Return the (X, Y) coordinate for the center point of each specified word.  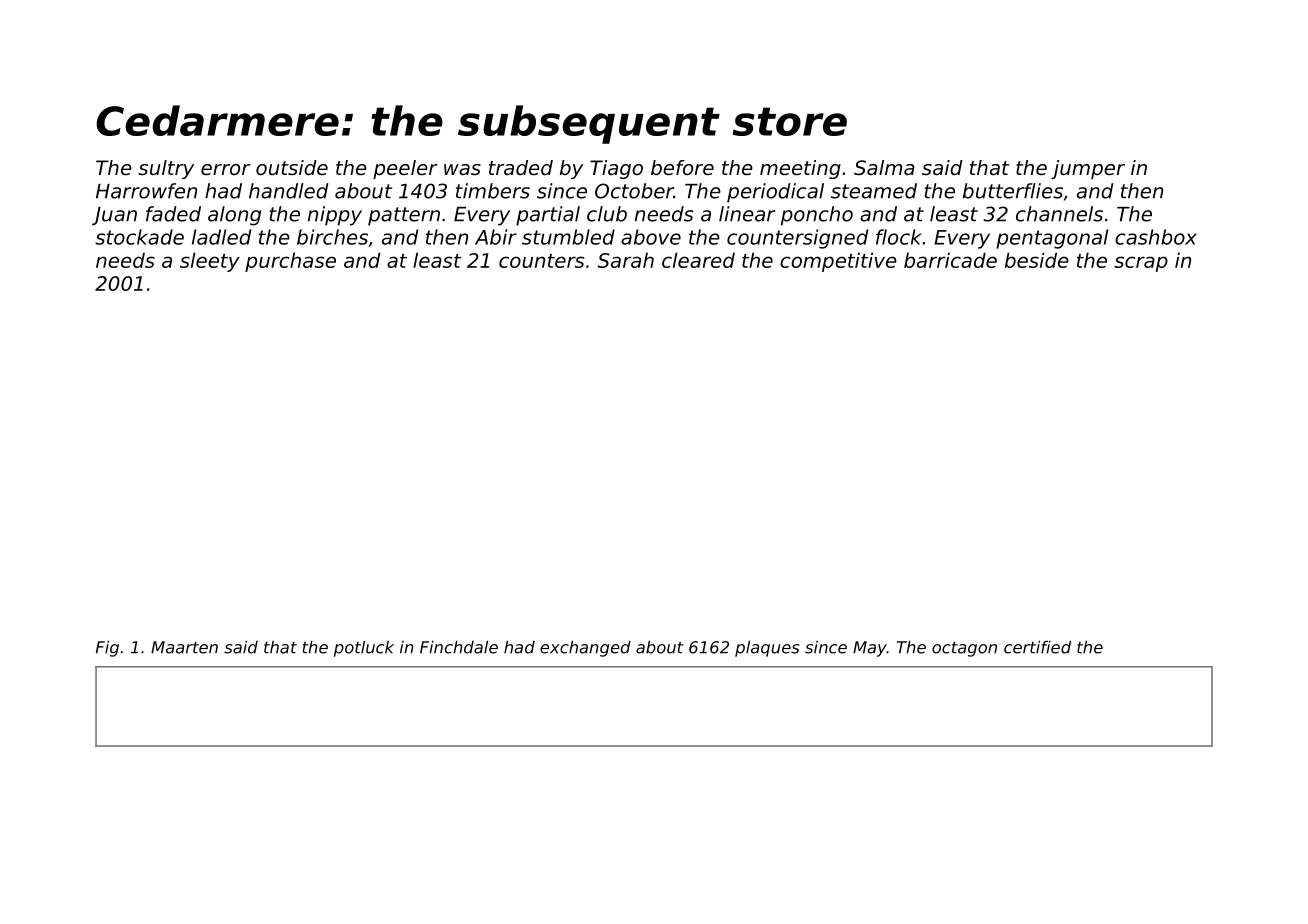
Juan (114, 216)
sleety (210, 262)
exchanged (585, 649)
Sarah (625, 260)
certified (1037, 647)
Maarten (184, 647)
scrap (1141, 264)
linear (747, 214)
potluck (364, 649)
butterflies (1013, 191)
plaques (767, 649)
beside (1037, 260)
